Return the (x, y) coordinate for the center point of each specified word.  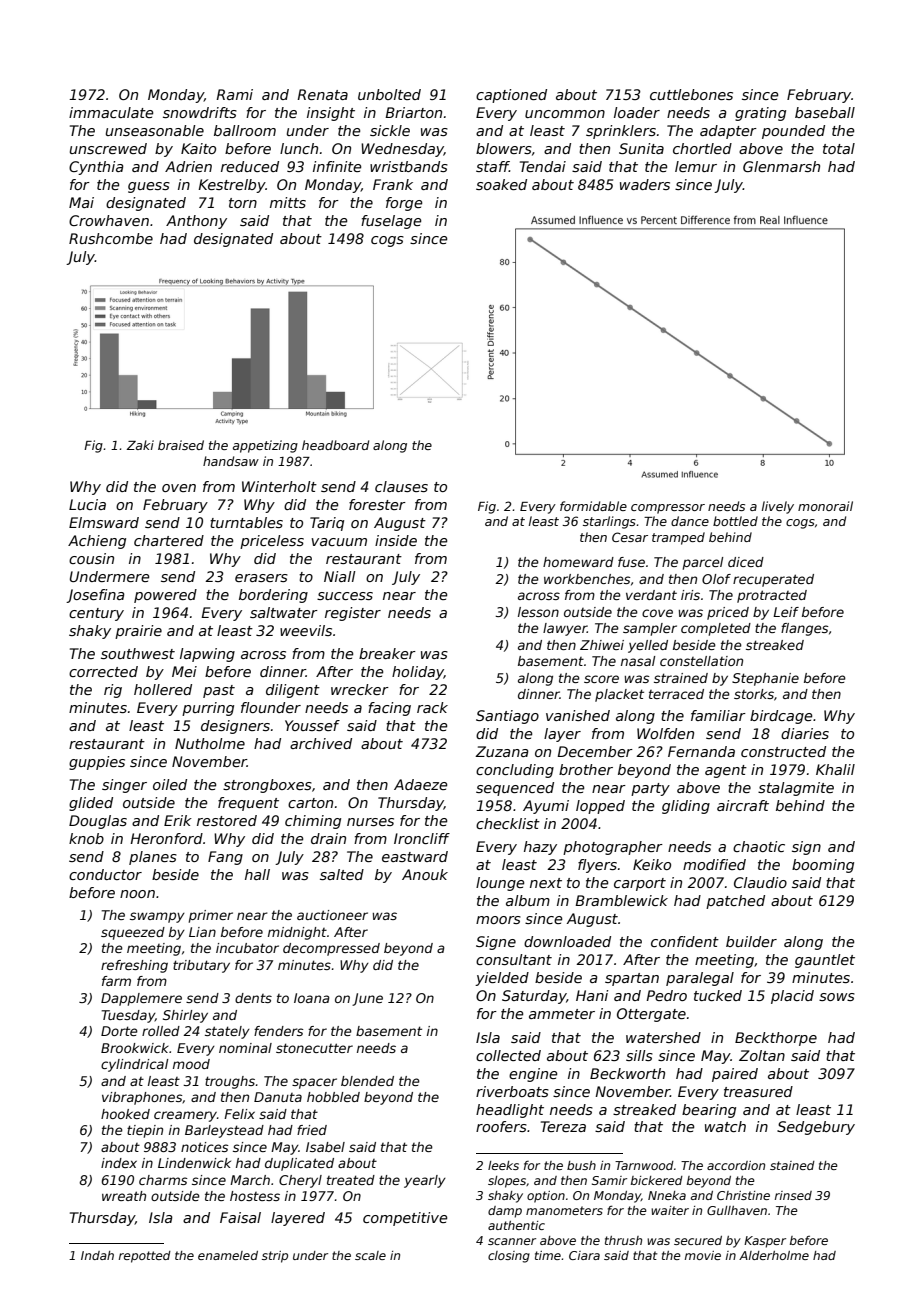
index (119, 1163)
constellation (701, 661)
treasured (758, 1091)
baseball (825, 112)
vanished (578, 715)
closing (509, 1257)
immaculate (111, 112)
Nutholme (210, 743)
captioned (511, 96)
